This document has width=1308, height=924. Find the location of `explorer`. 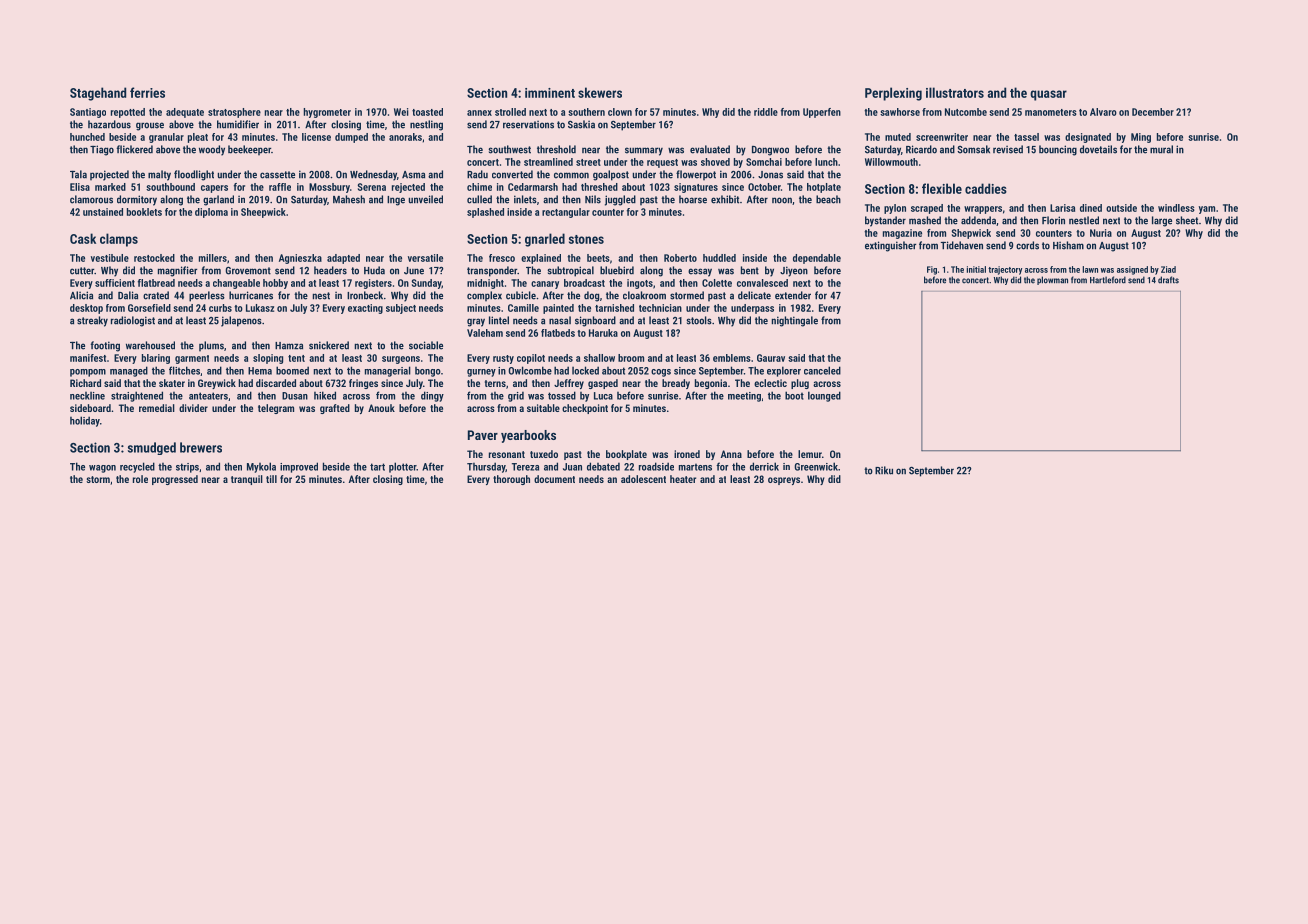

explorer is located at coordinates (784, 371).
